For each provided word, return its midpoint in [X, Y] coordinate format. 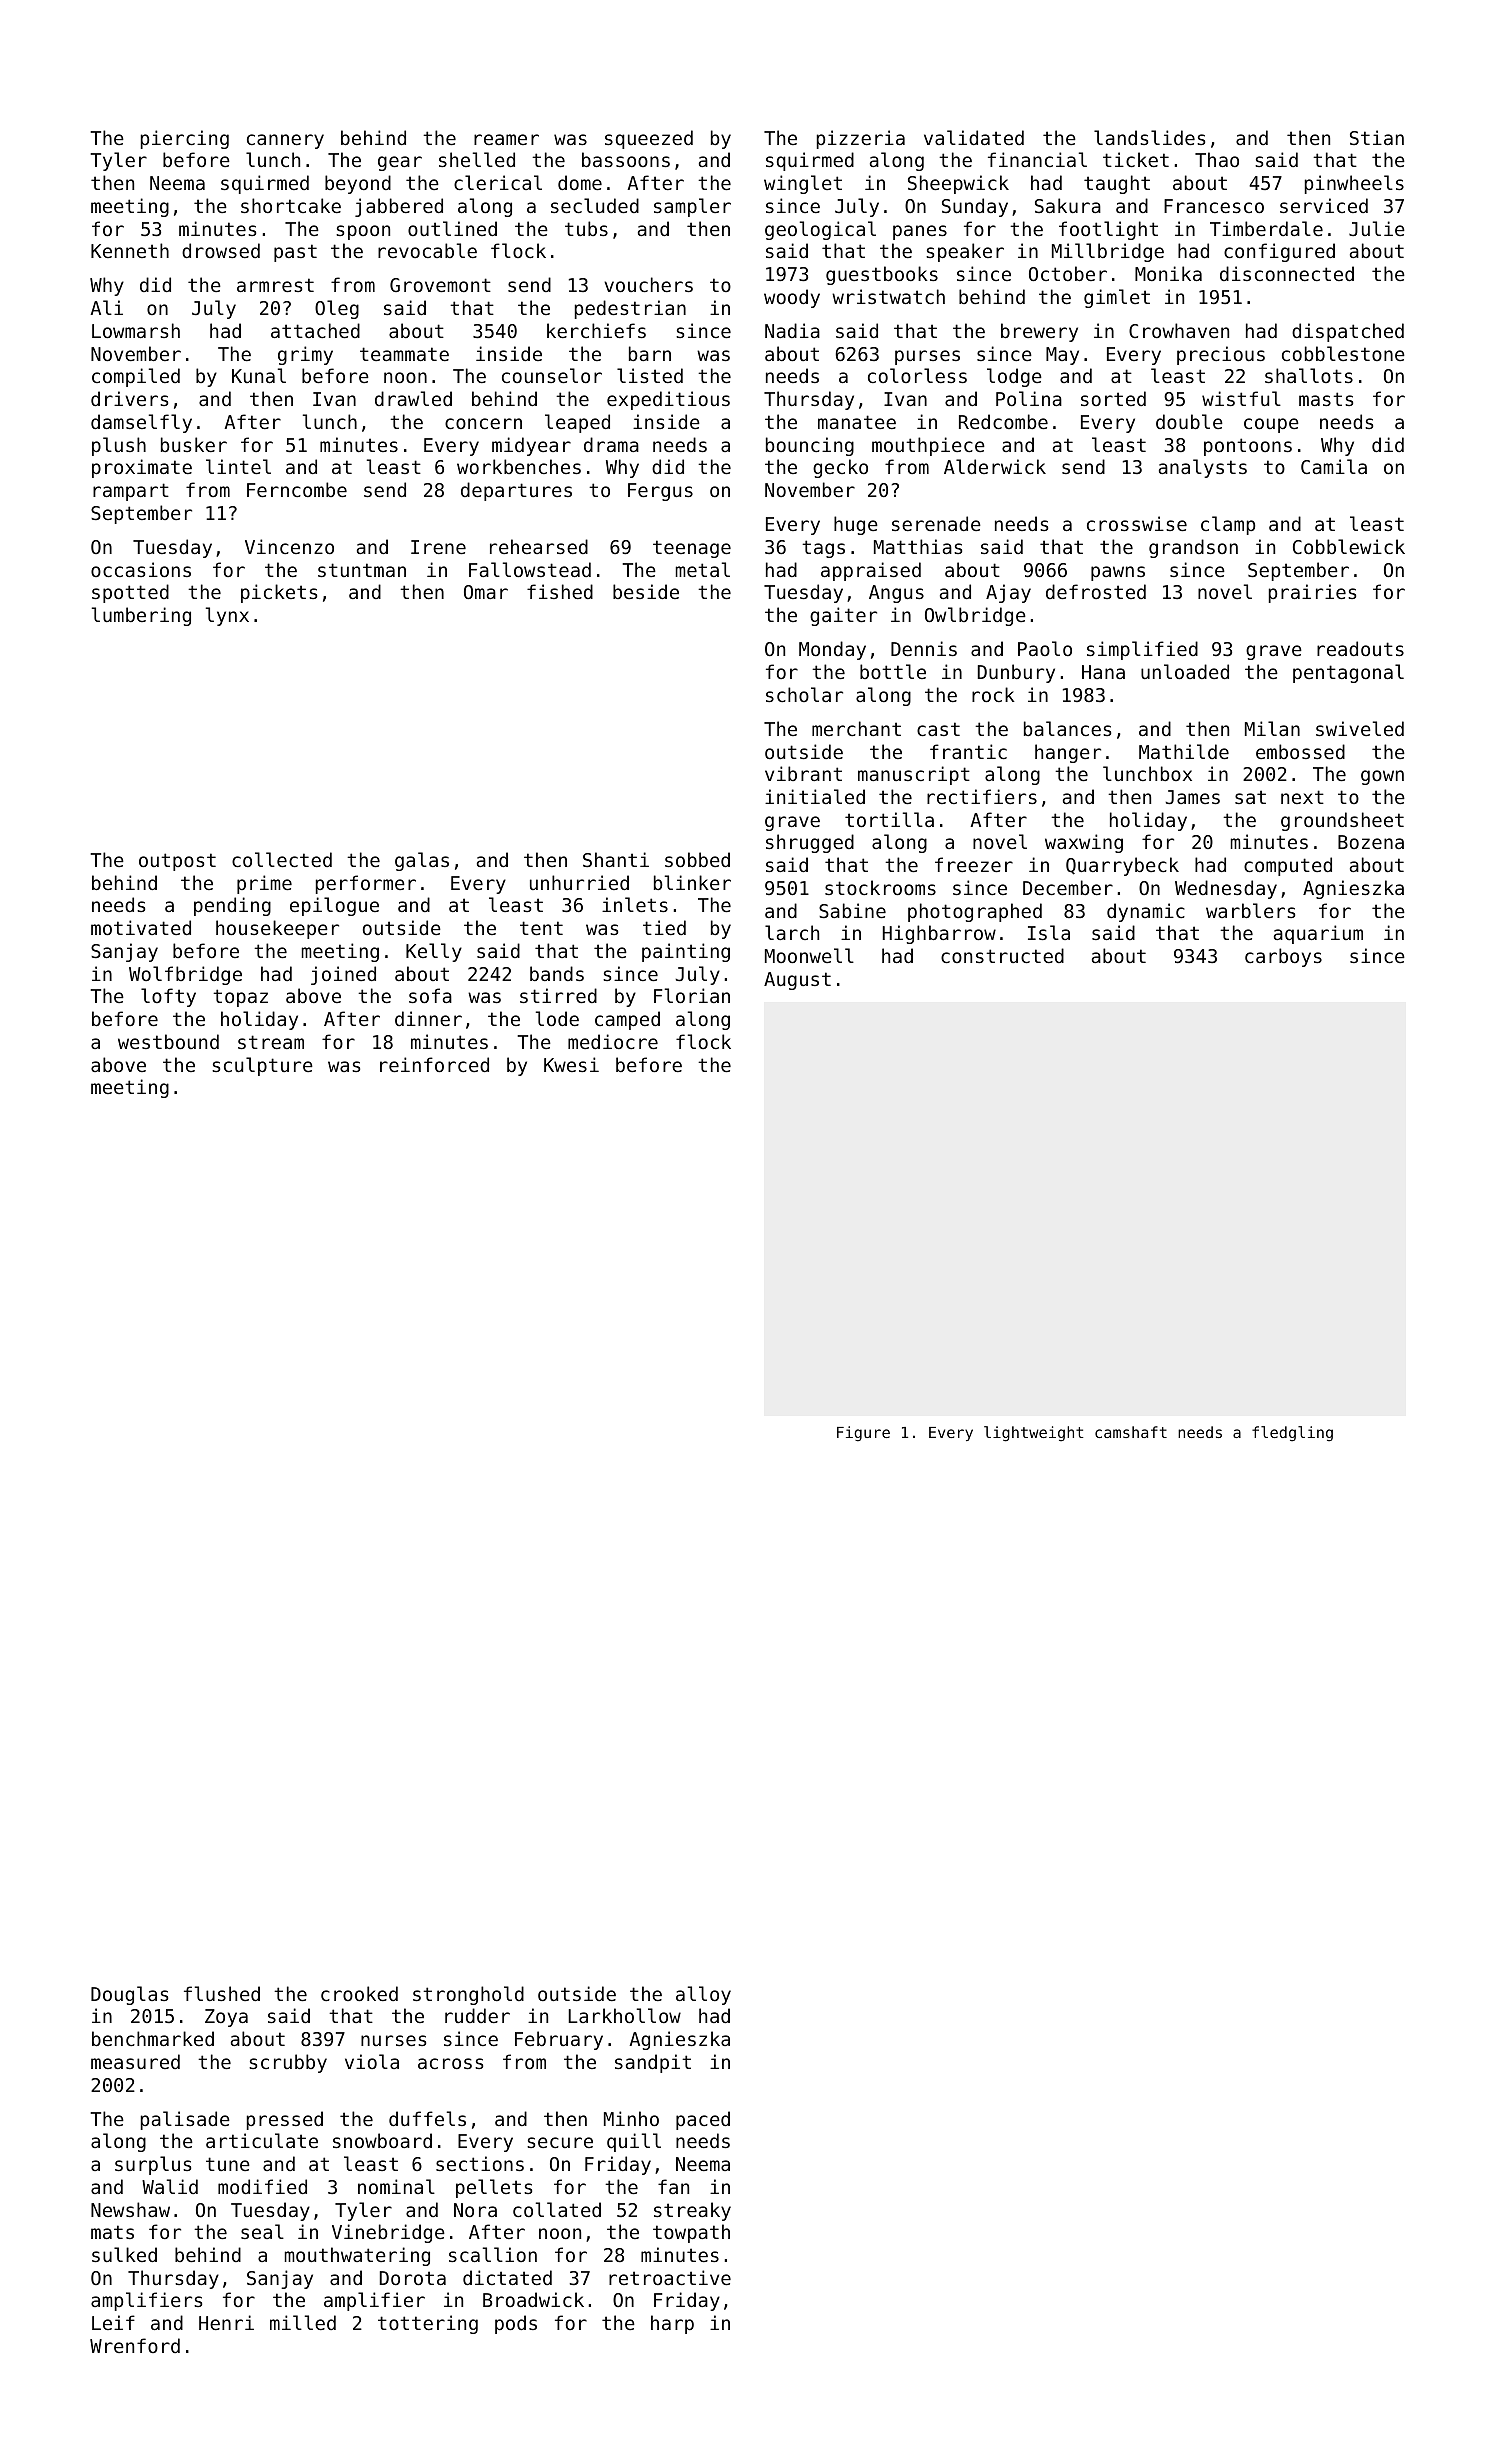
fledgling [1292, 1434]
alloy [703, 1995]
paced [703, 2120]
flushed [222, 1993]
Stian [1377, 137]
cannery [285, 141]
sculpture [262, 1066]
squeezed [649, 139]
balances [1067, 728]
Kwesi [571, 1064]
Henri [226, 2322]
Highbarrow [939, 934]
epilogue [334, 906]
